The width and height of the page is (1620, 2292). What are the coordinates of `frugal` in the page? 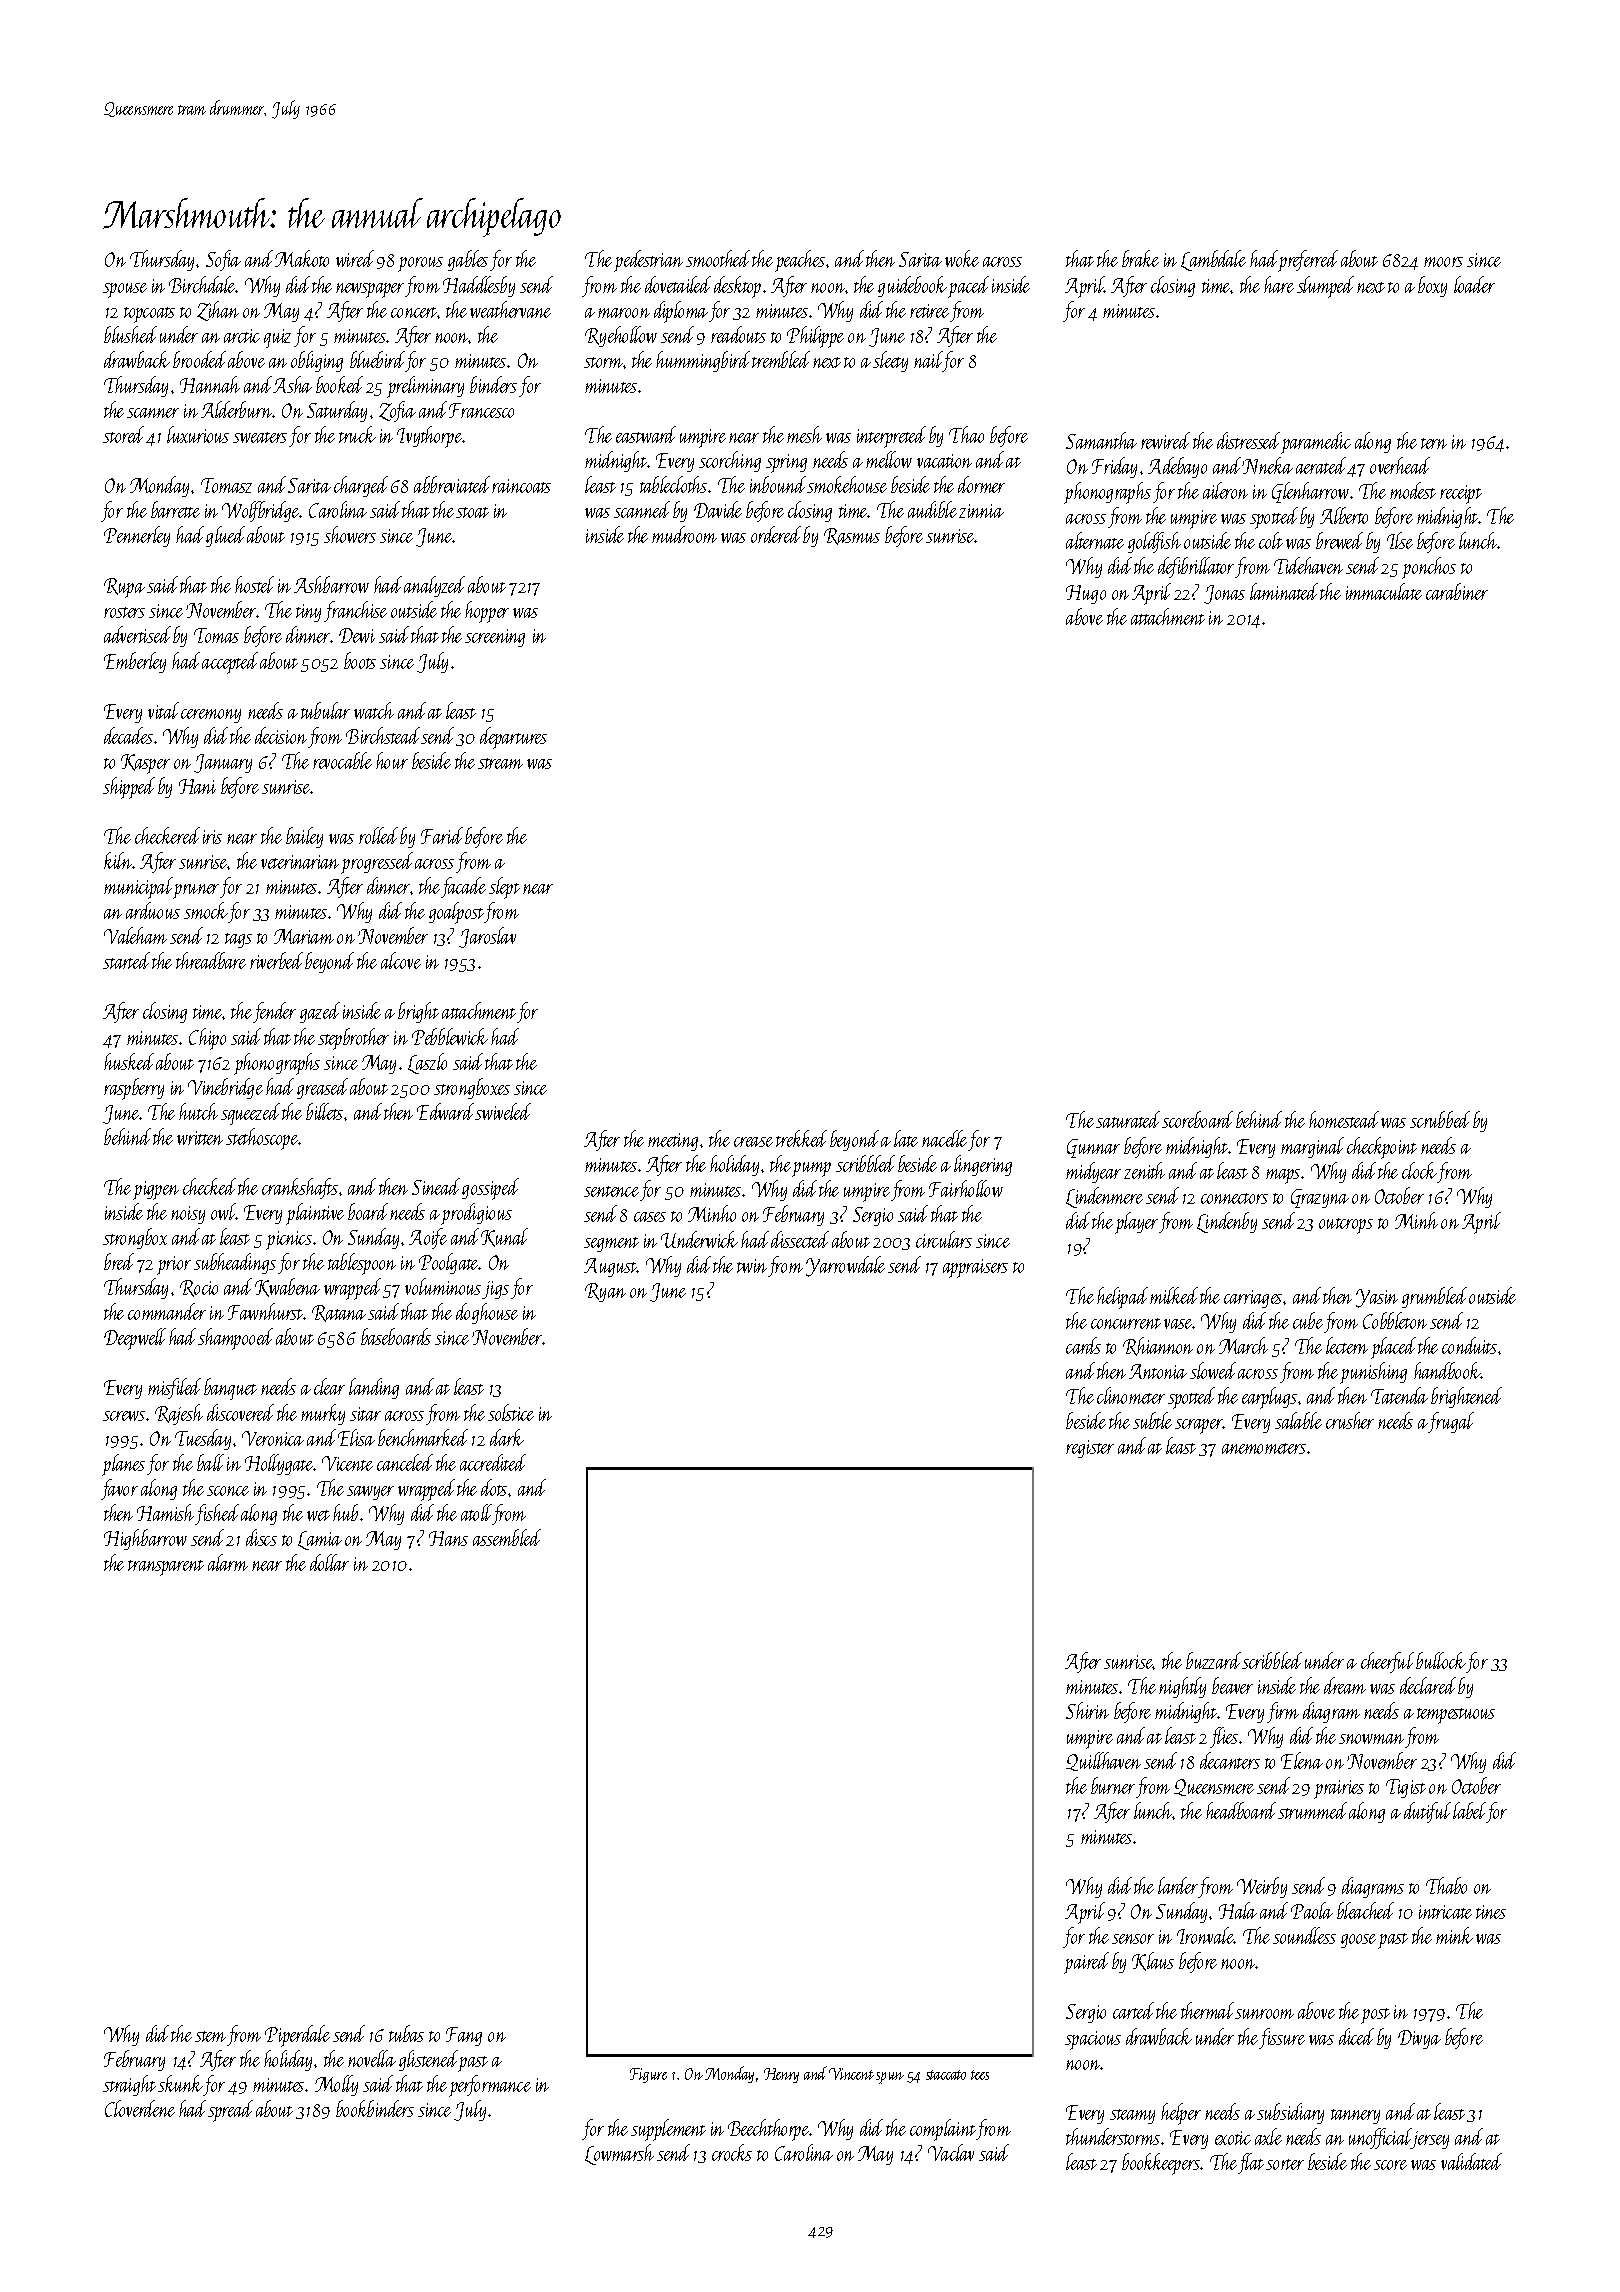 It's located at (1451, 1422).
